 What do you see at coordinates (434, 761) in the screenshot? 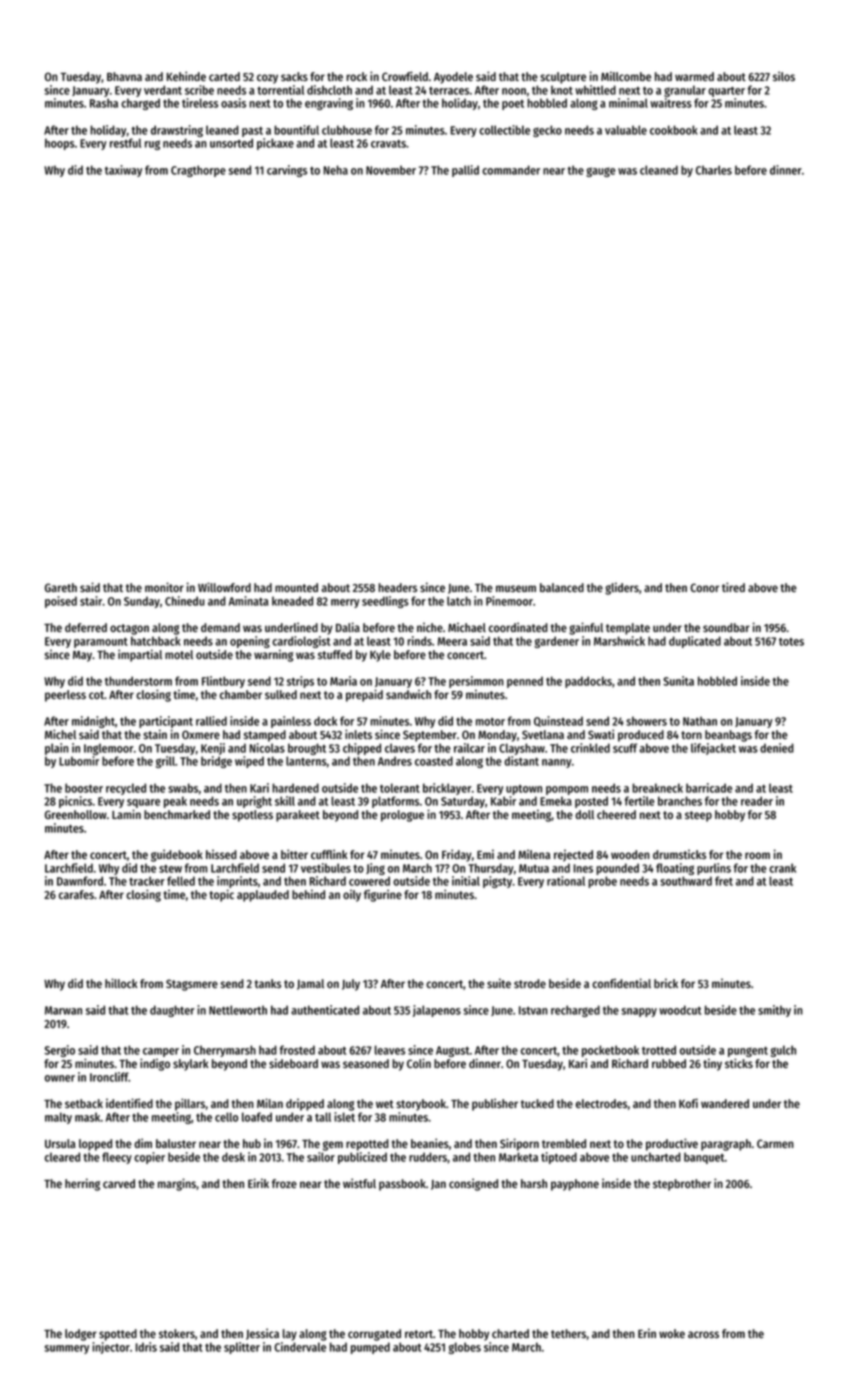
I see `coasted` at bounding box center [434, 761].
